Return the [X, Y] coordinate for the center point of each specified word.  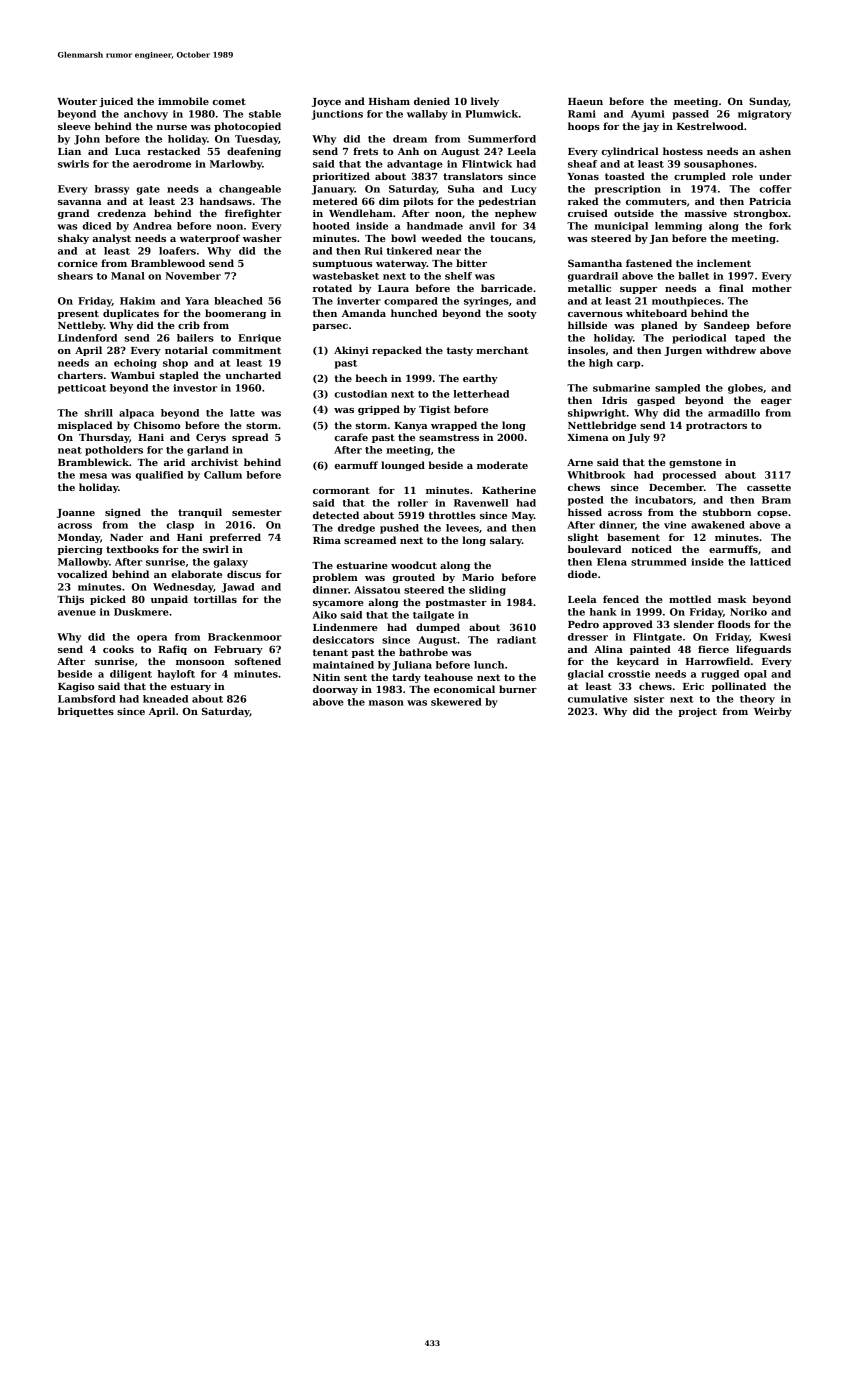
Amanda [364, 313]
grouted [413, 578]
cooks [118, 649]
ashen [775, 151]
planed [659, 326]
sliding [487, 591]
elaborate [196, 574]
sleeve [74, 126]
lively [485, 102]
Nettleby [81, 326]
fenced [621, 599]
